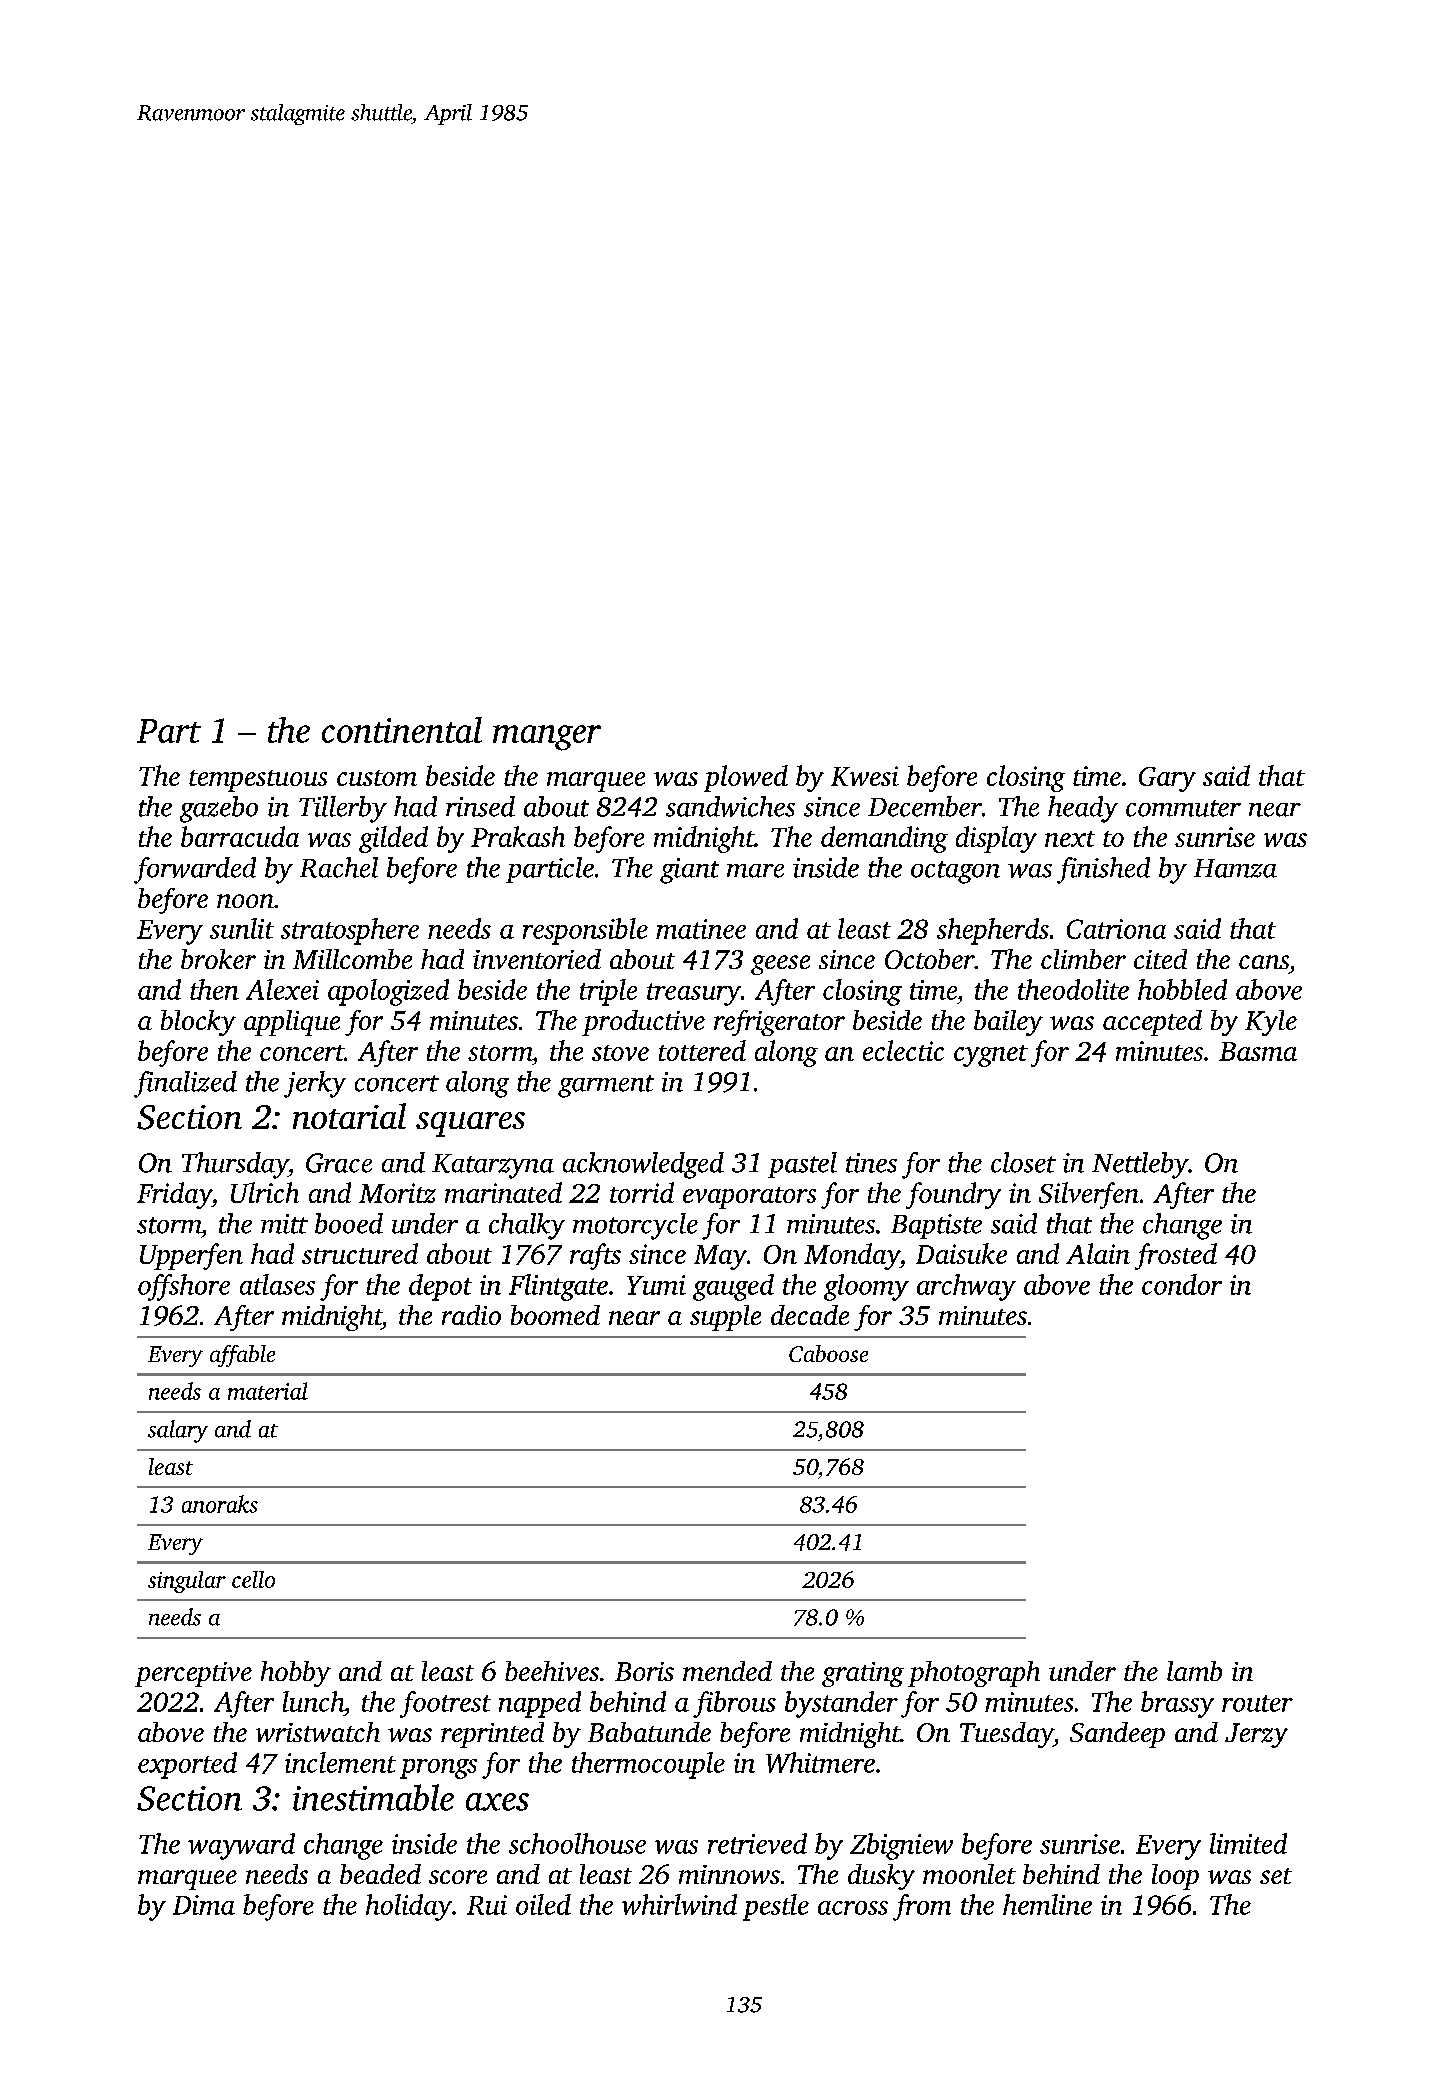 The width and height of the screenshot is (1450, 2100). Describe the element at coordinates (204, 1905) in the screenshot. I see `Dima` at that location.
